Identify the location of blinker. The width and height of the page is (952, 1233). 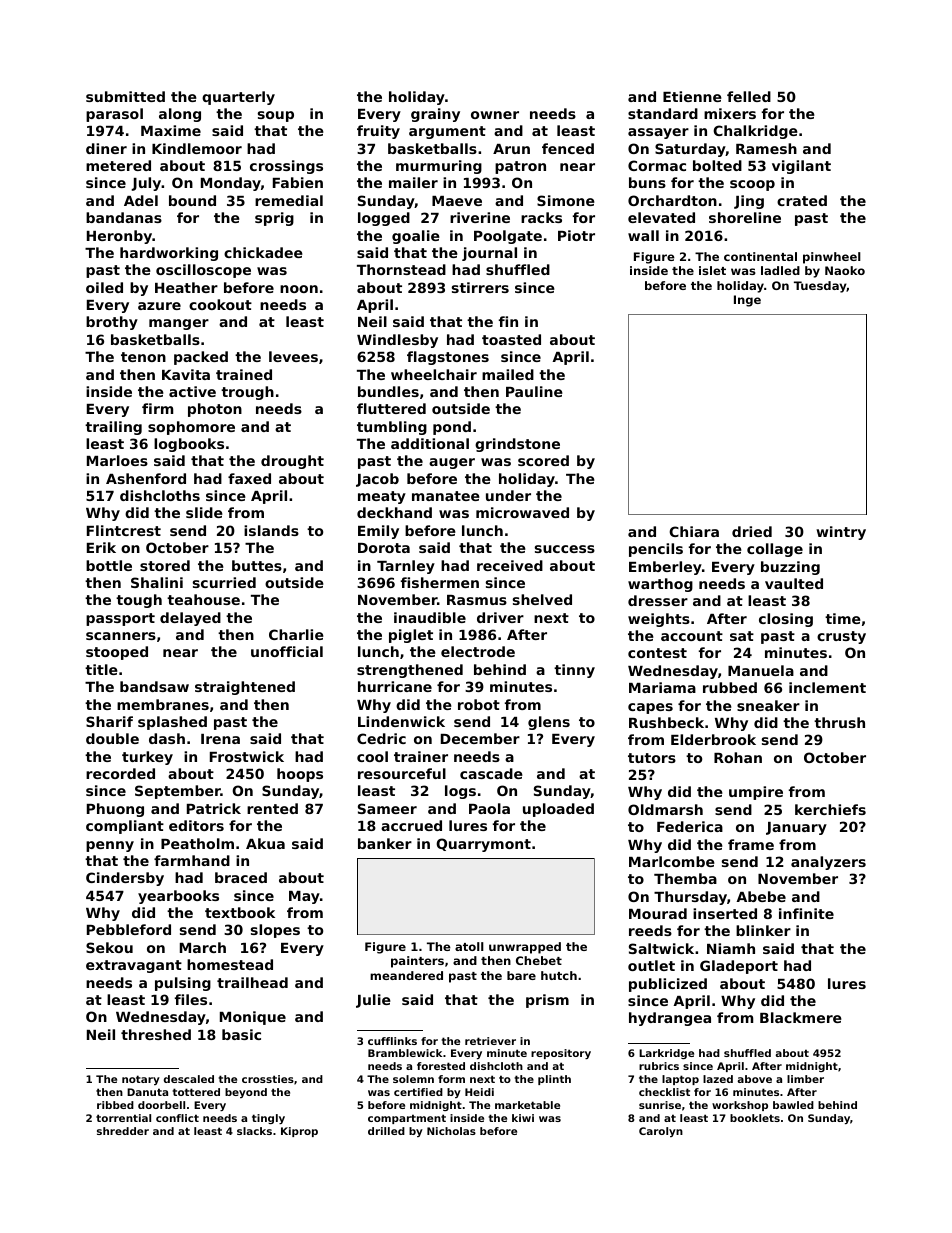
(763, 930).
